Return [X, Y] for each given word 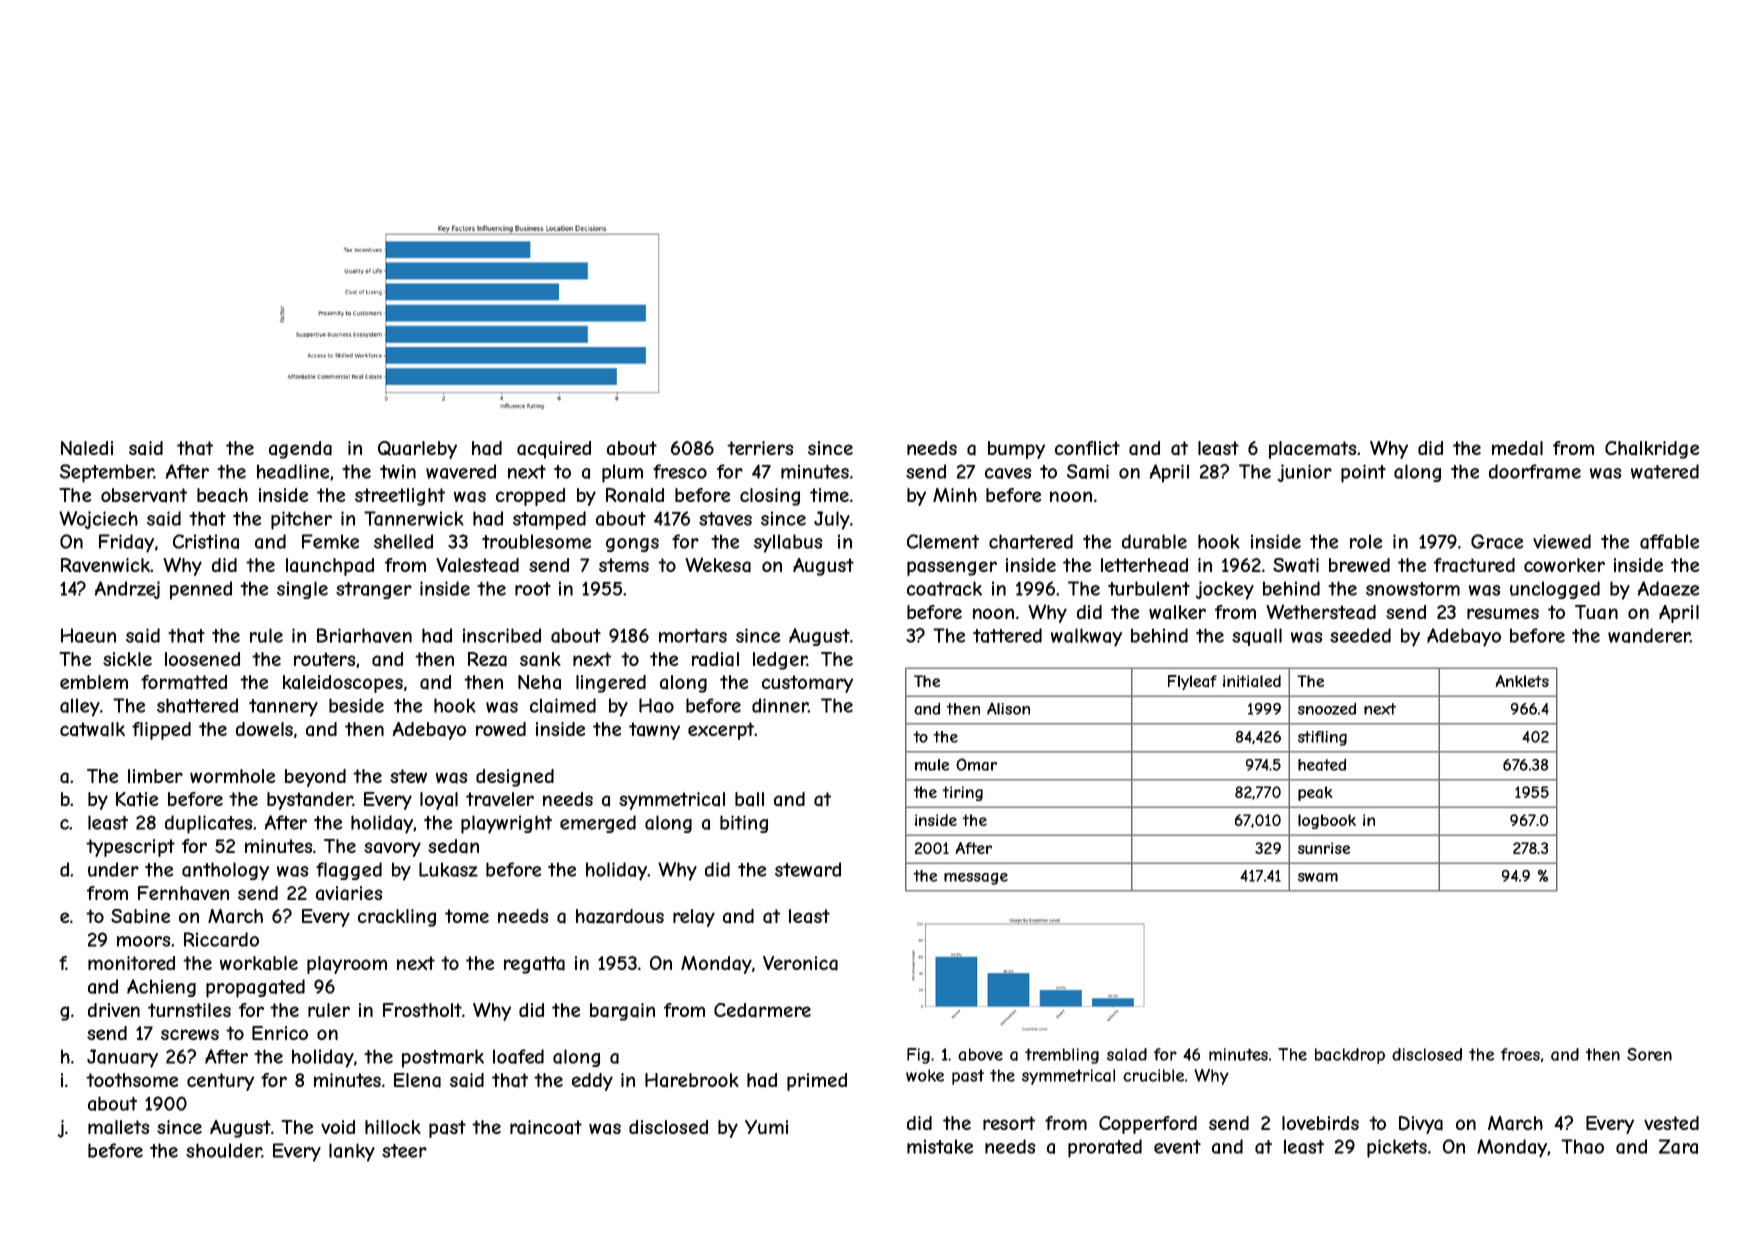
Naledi [87, 448]
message [976, 878]
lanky [352, 1152]
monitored [131, 963]
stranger [374, 590]
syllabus [788, 543]
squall [1257, 637]
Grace [1497, 541]
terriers [760, 448]
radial [715, 659]
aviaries [349, 893]
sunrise [1324, 848]
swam [1318, 877]
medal [1517, 448]
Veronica [800, 963]
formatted [184, 682]
